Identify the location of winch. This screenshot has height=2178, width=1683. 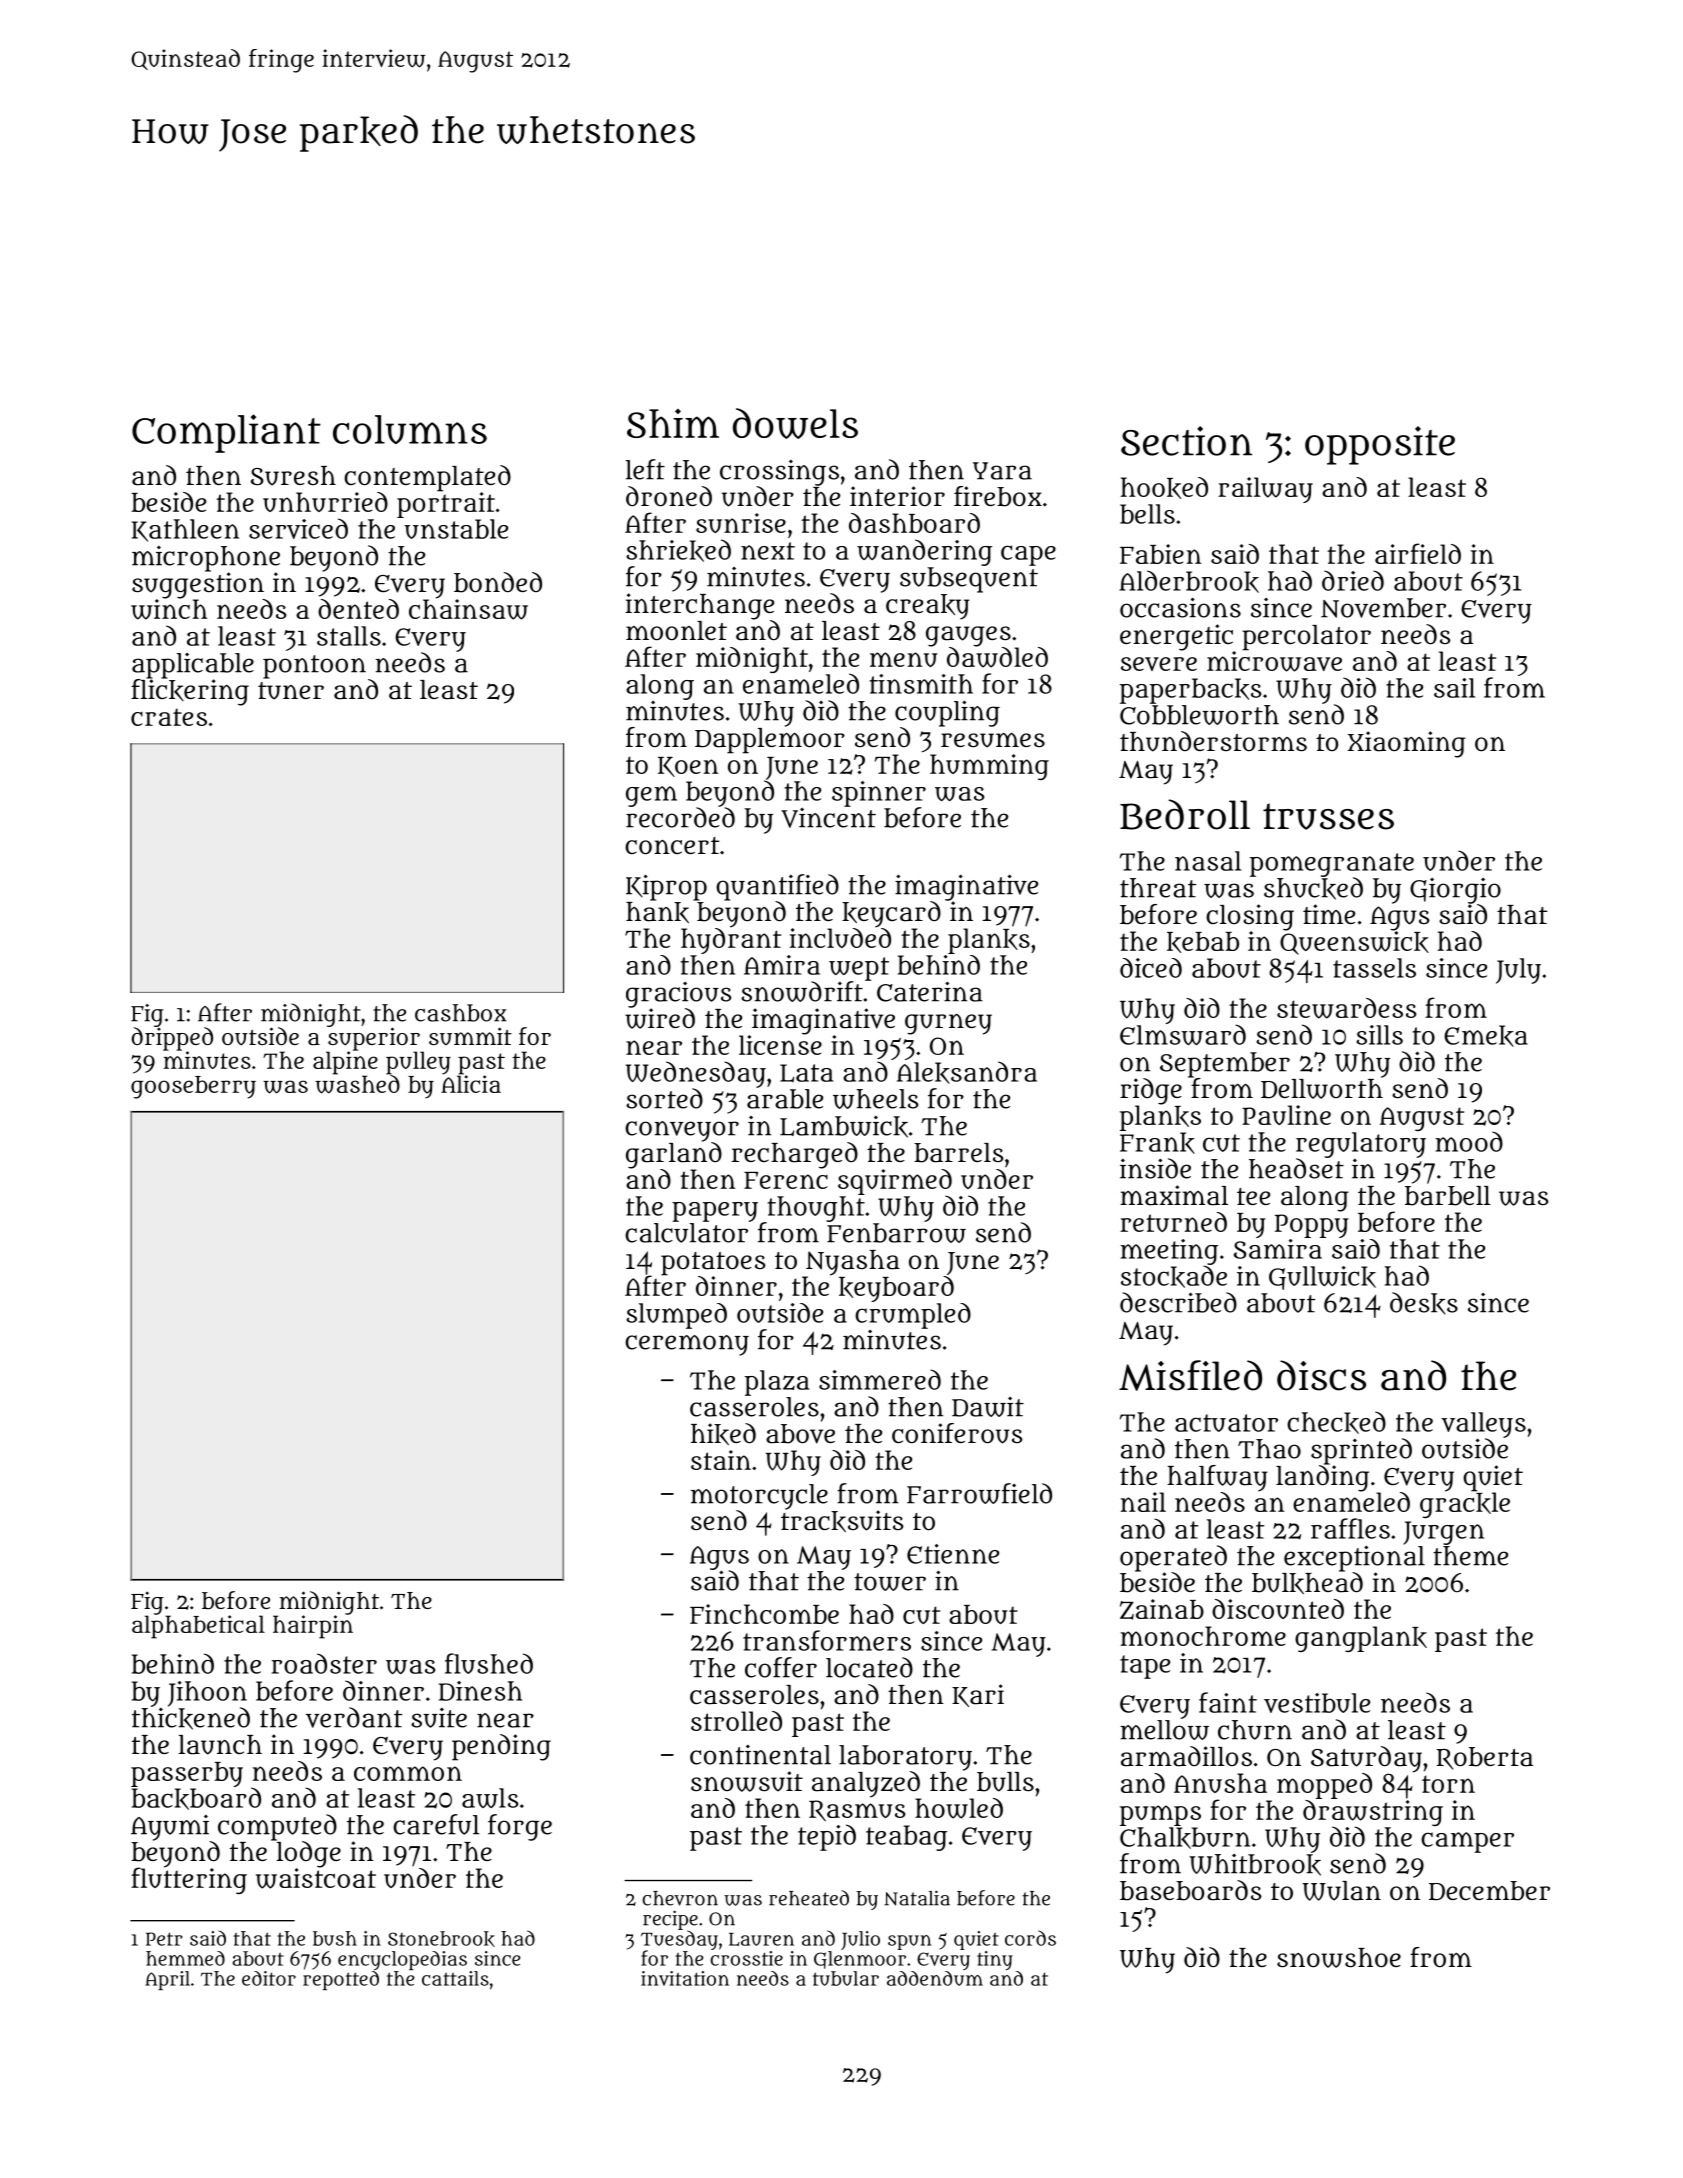
(169, 609).
